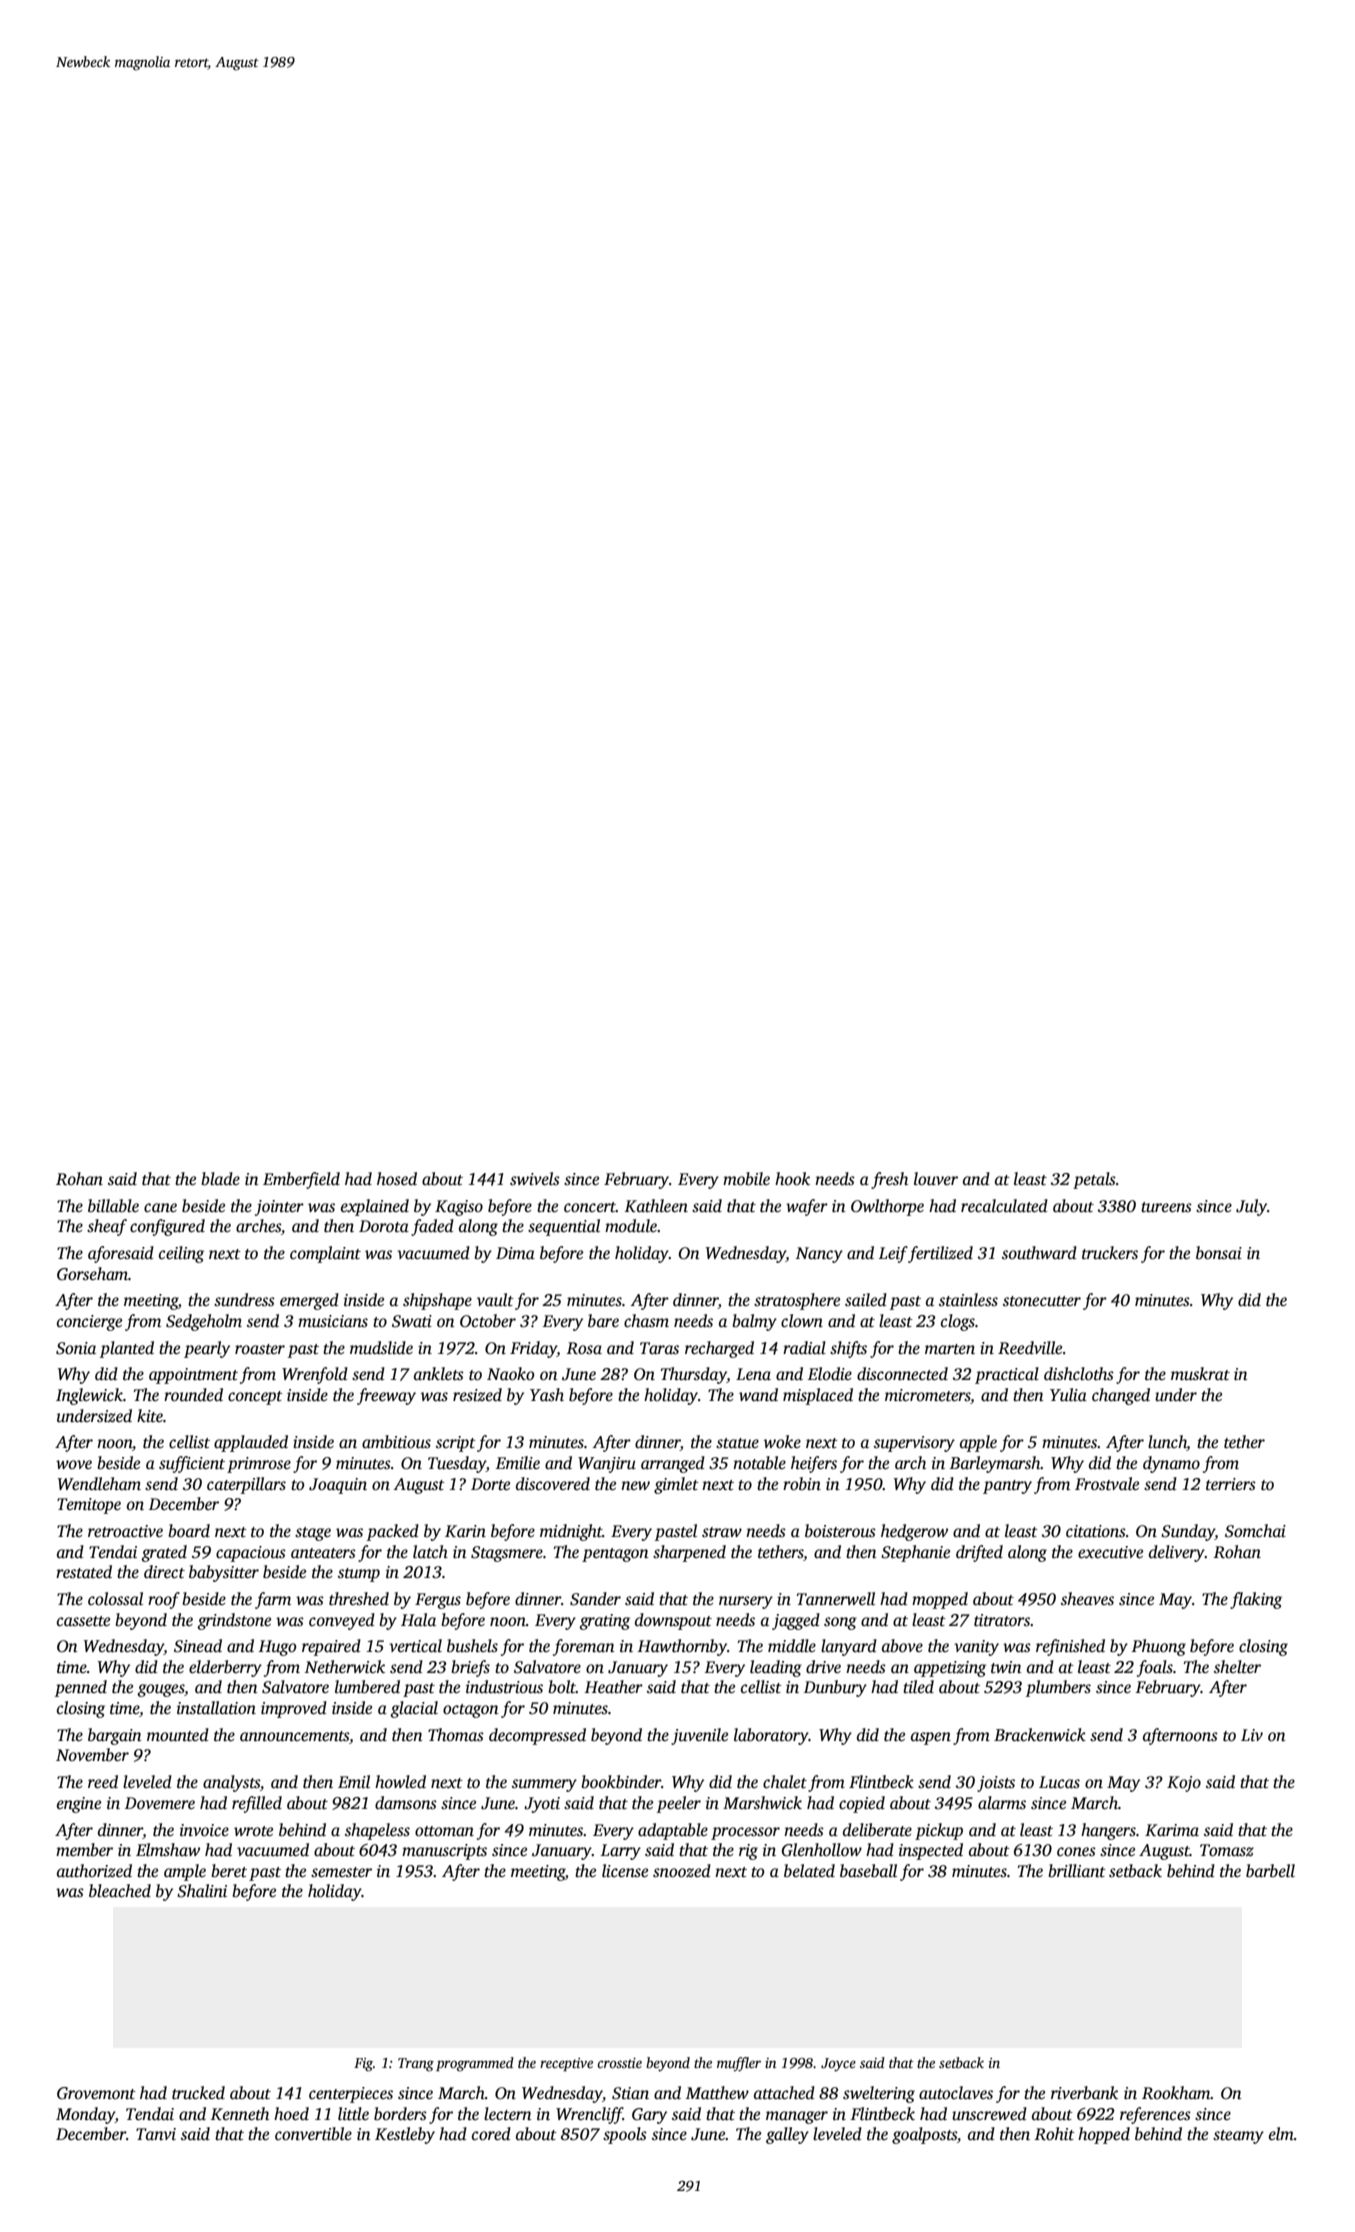 The width and height of the screenshot is (1355, 2232). What do you see at coordinates (535, 1179) in the screenshot?
I see `swivels` at bounding box center [535, 1179].
